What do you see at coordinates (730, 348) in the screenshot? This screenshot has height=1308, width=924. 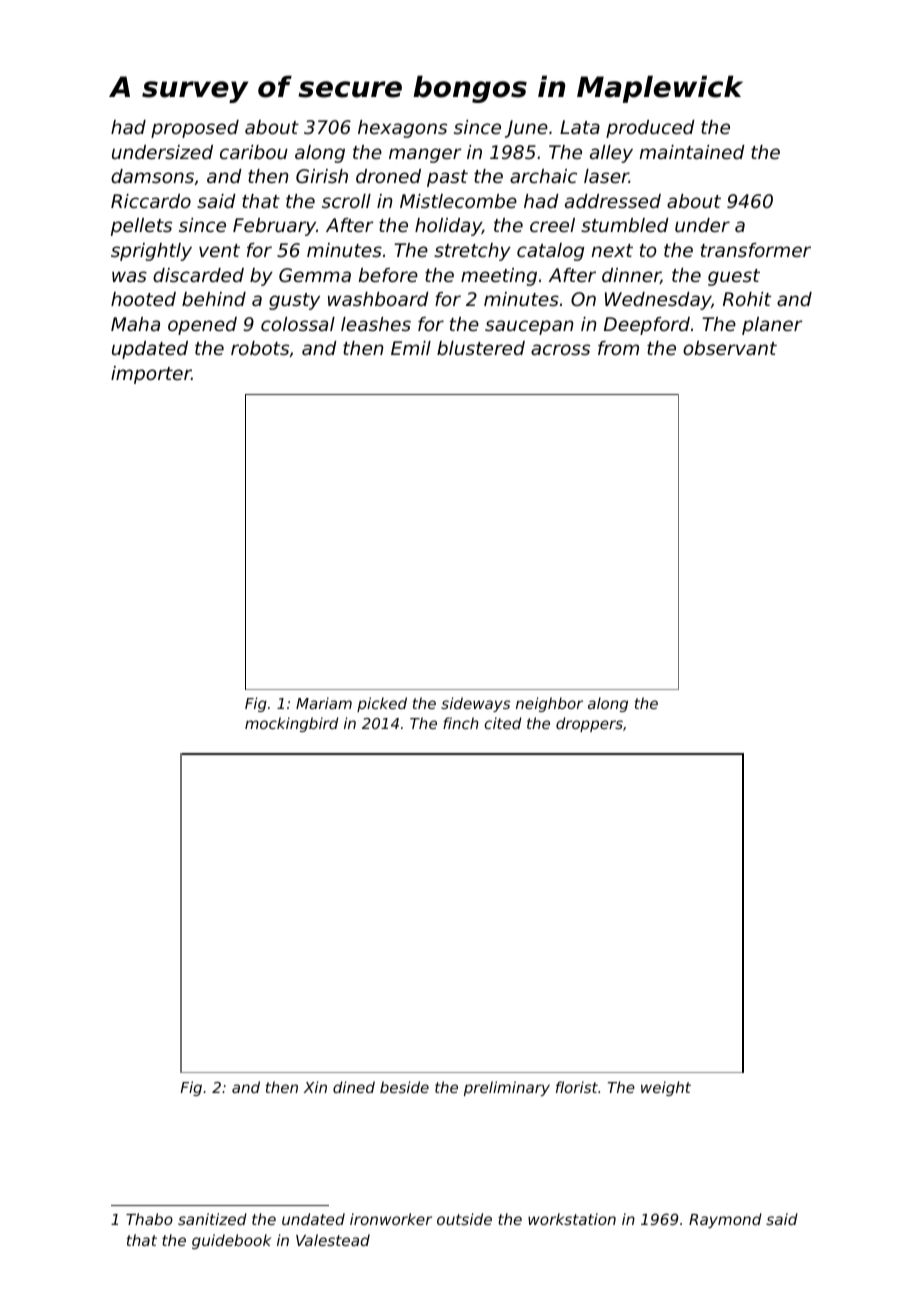 I see `observant` at bounding box center [730, 348].
